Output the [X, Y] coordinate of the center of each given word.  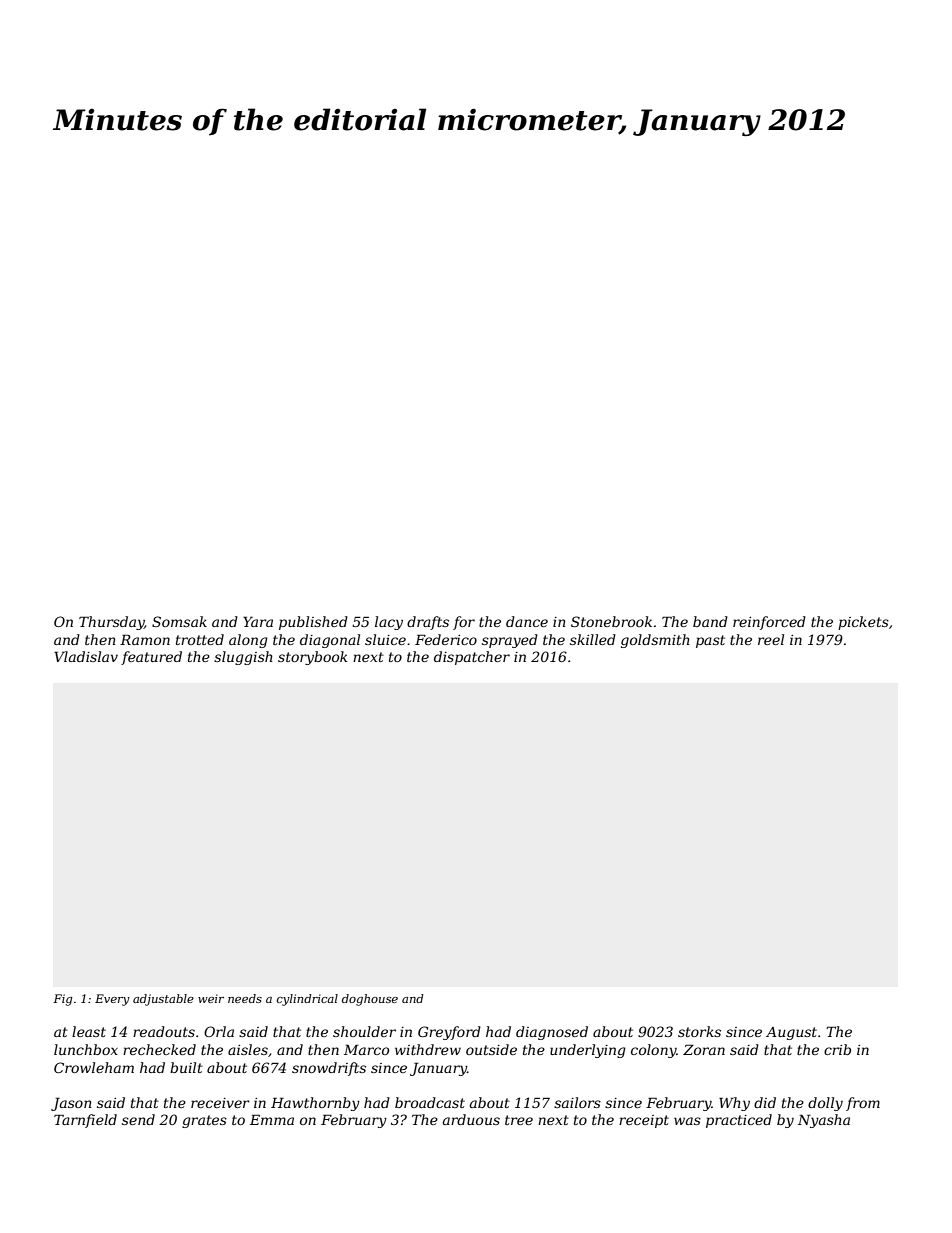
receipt [644, 1121]
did [765, 1102]
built [186, 1067]
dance [527, 621]
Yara [258, 621]
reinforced [769, 623]
